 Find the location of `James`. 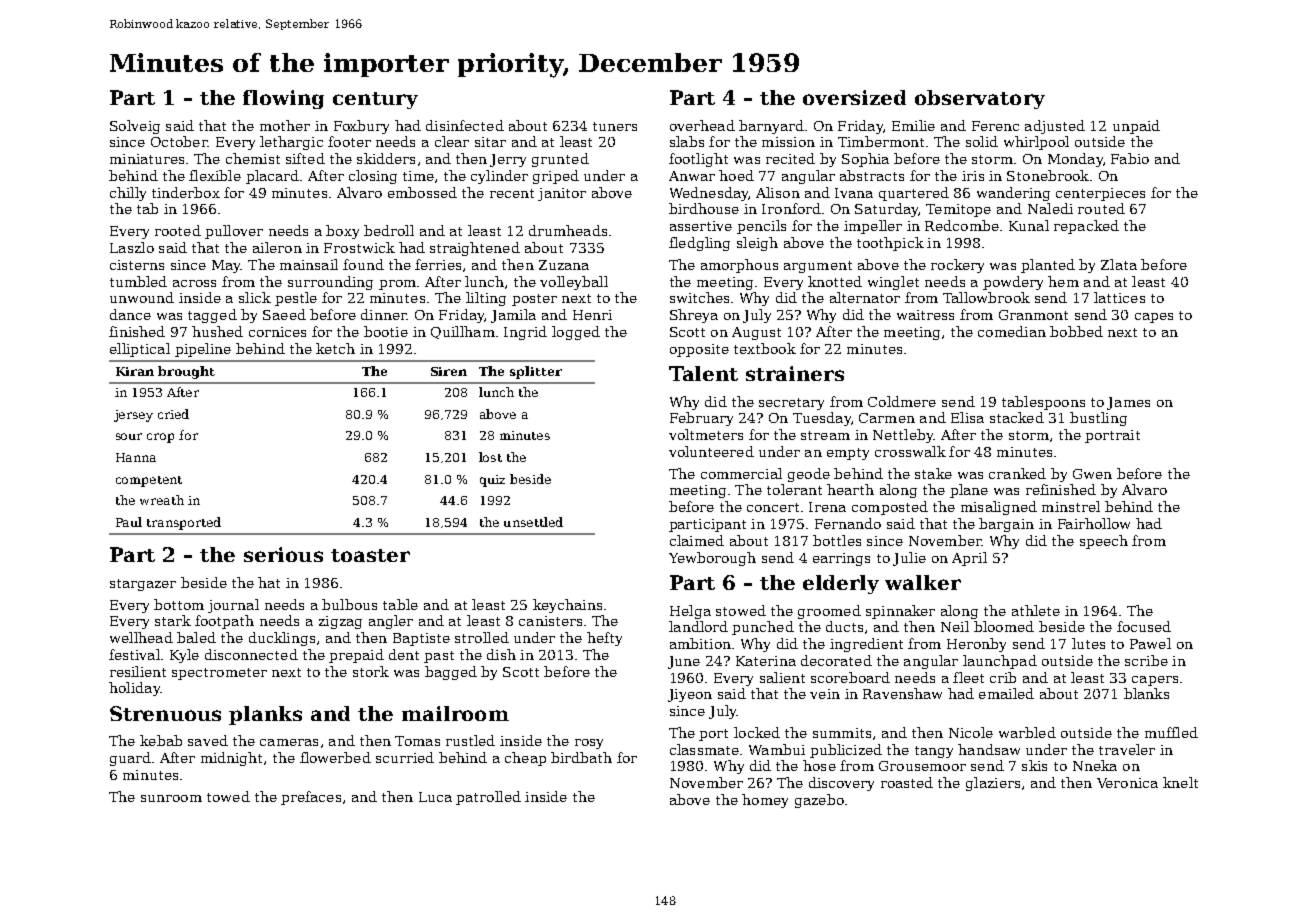

James is located at coordinates (1128, 403).
